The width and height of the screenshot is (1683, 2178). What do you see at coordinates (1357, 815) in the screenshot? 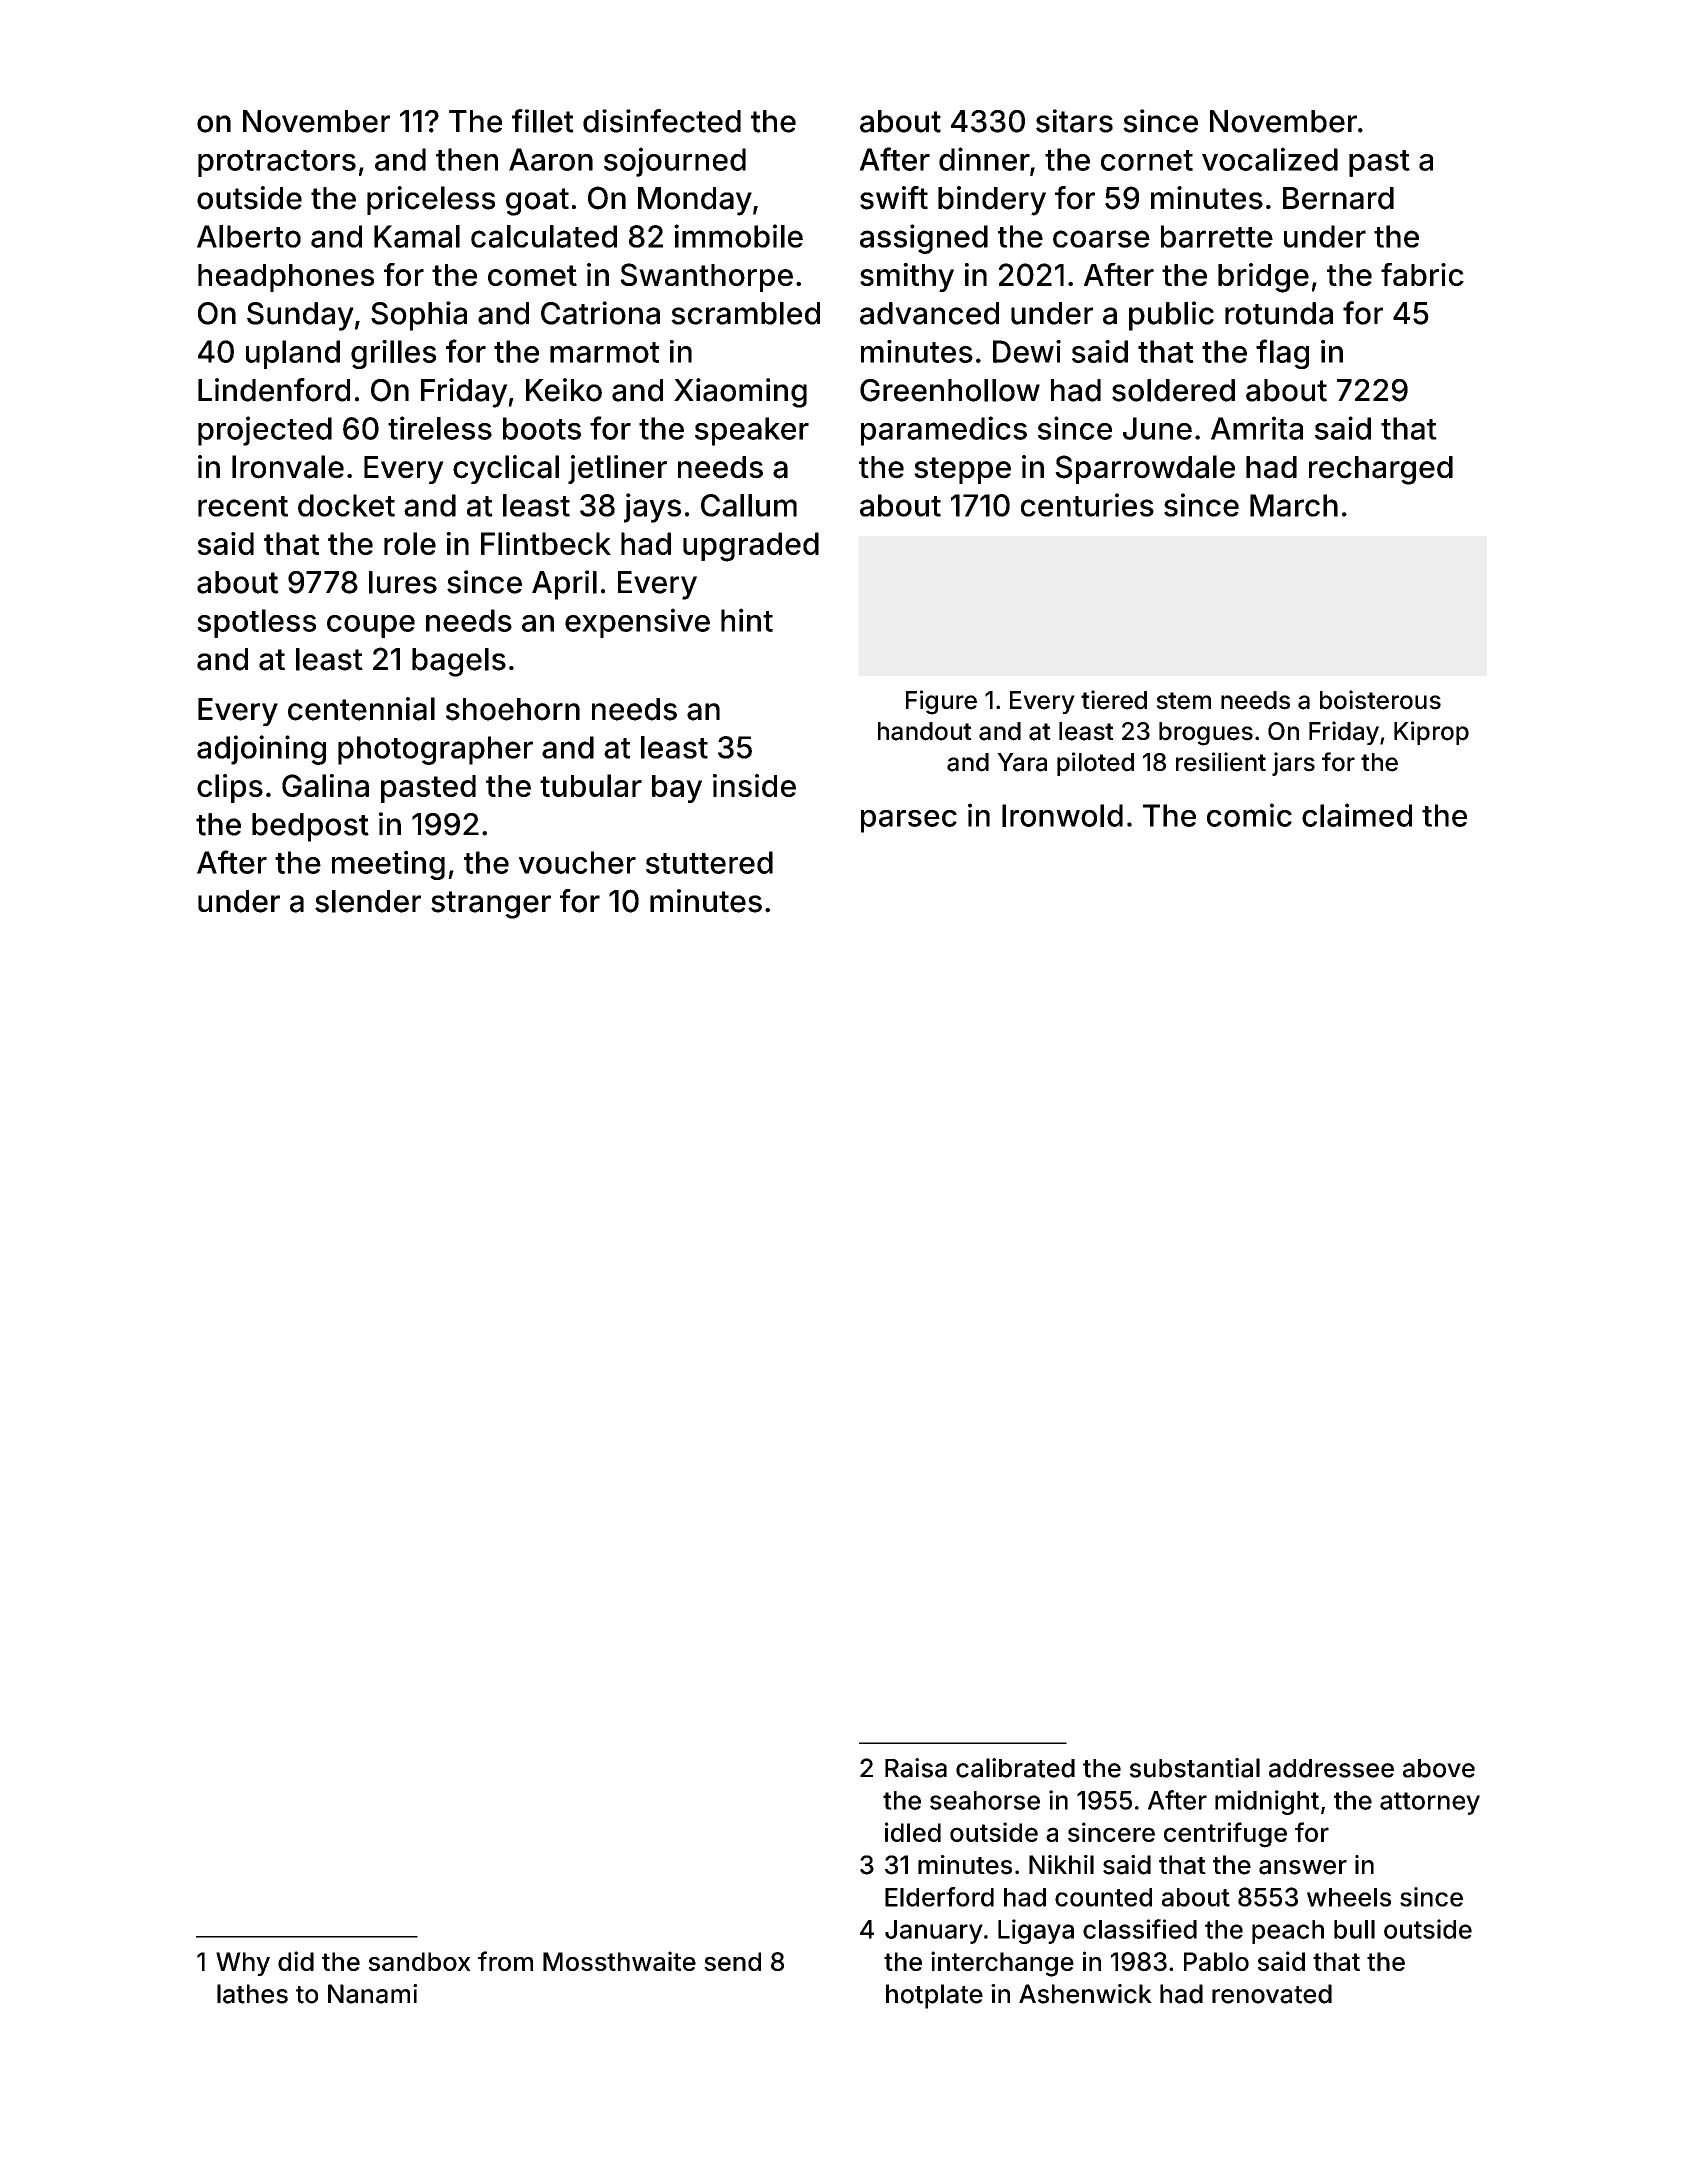
I see `claimed` at bounding box center [1357, 815].
